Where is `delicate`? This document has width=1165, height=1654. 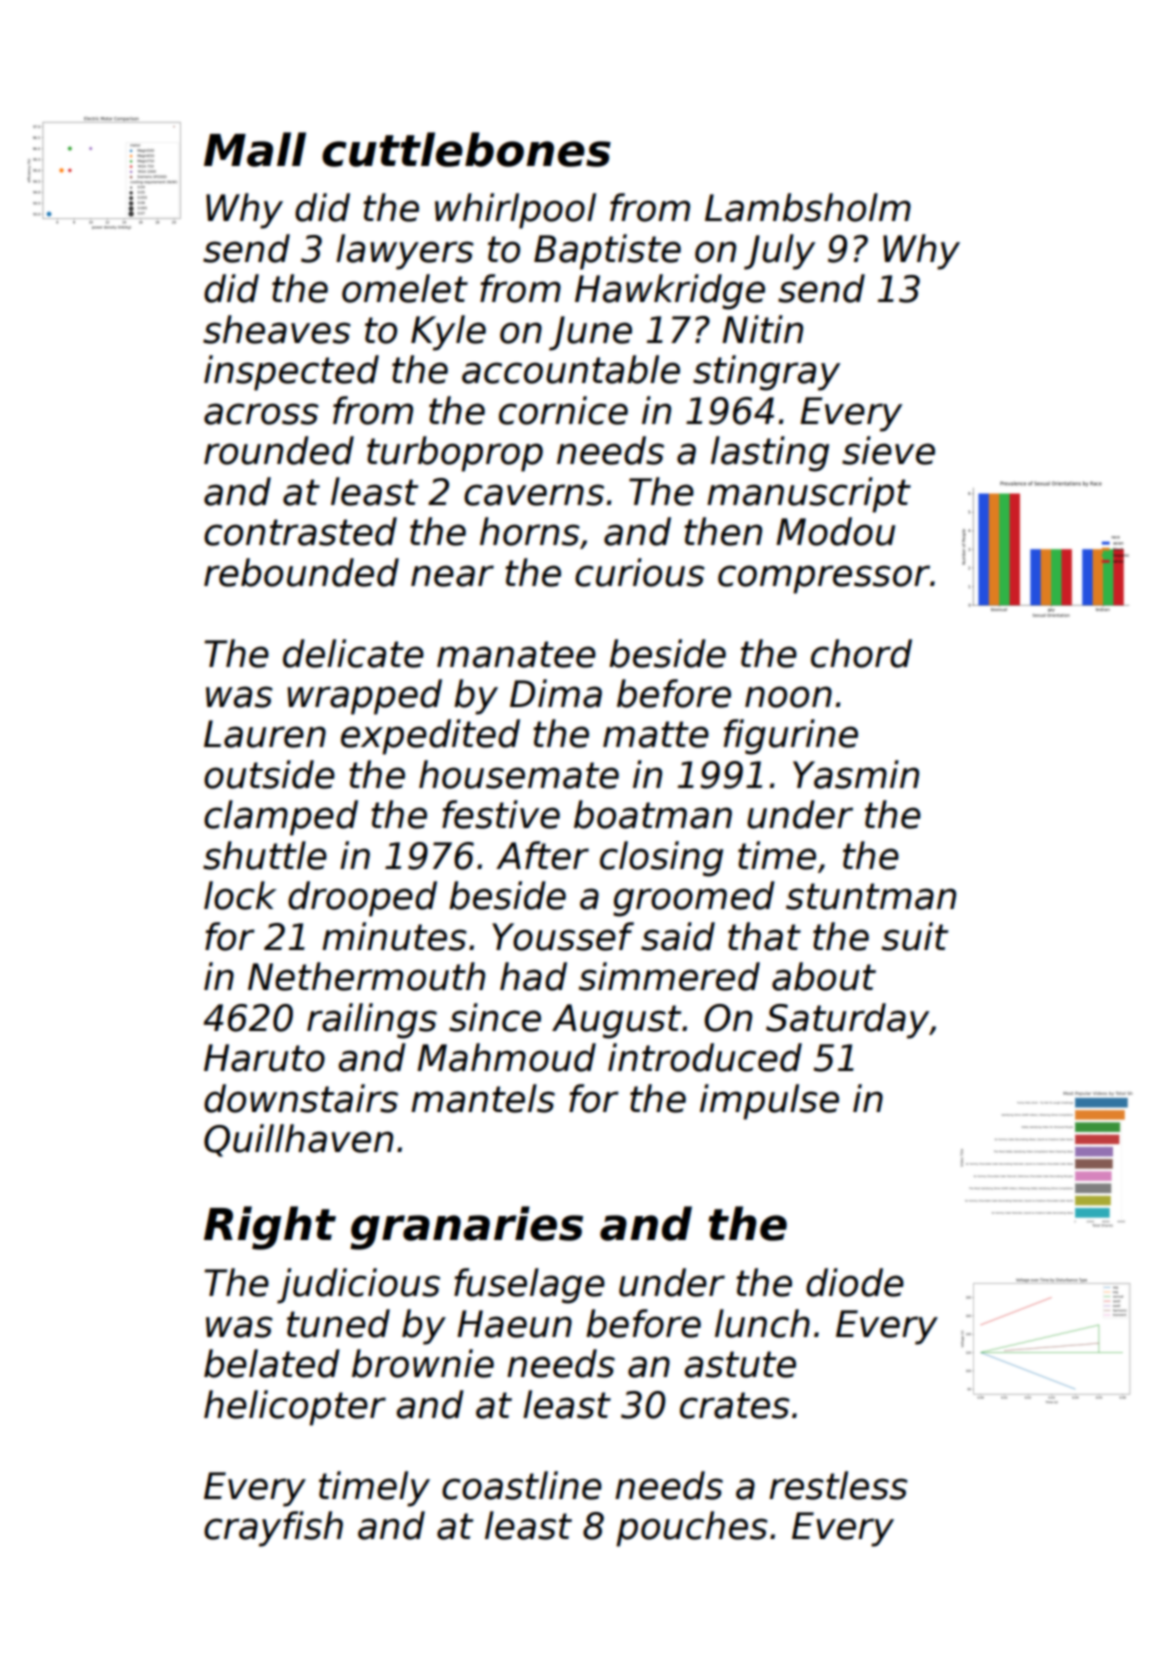
delicate is located at coordinates (353, 653).
